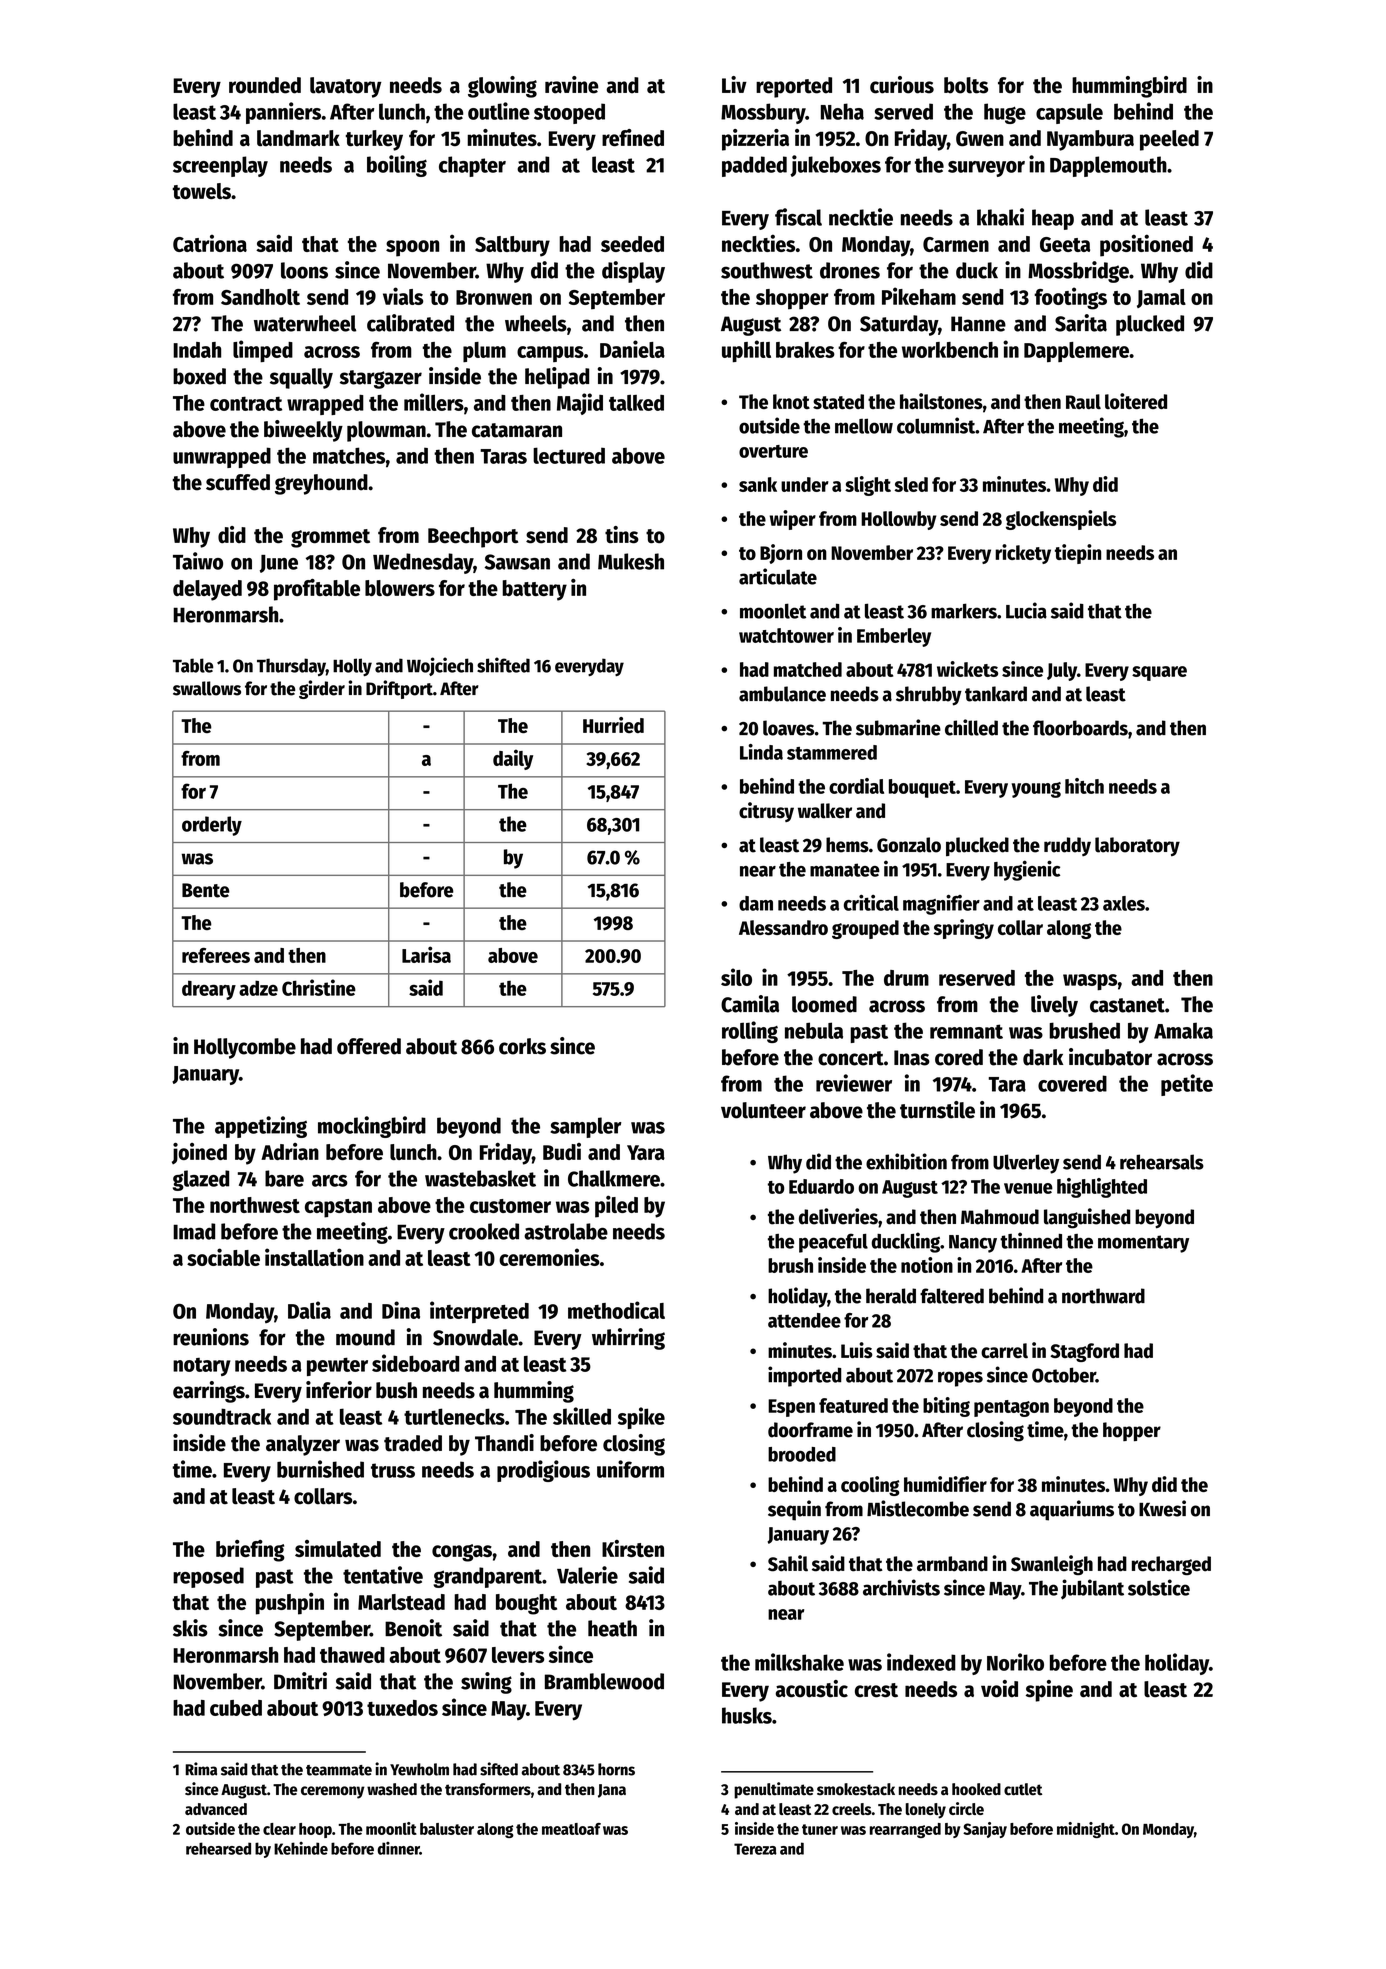  Describe the element at coordinates (337, 1366) in the screenshot. I see `pewter` at that location.
